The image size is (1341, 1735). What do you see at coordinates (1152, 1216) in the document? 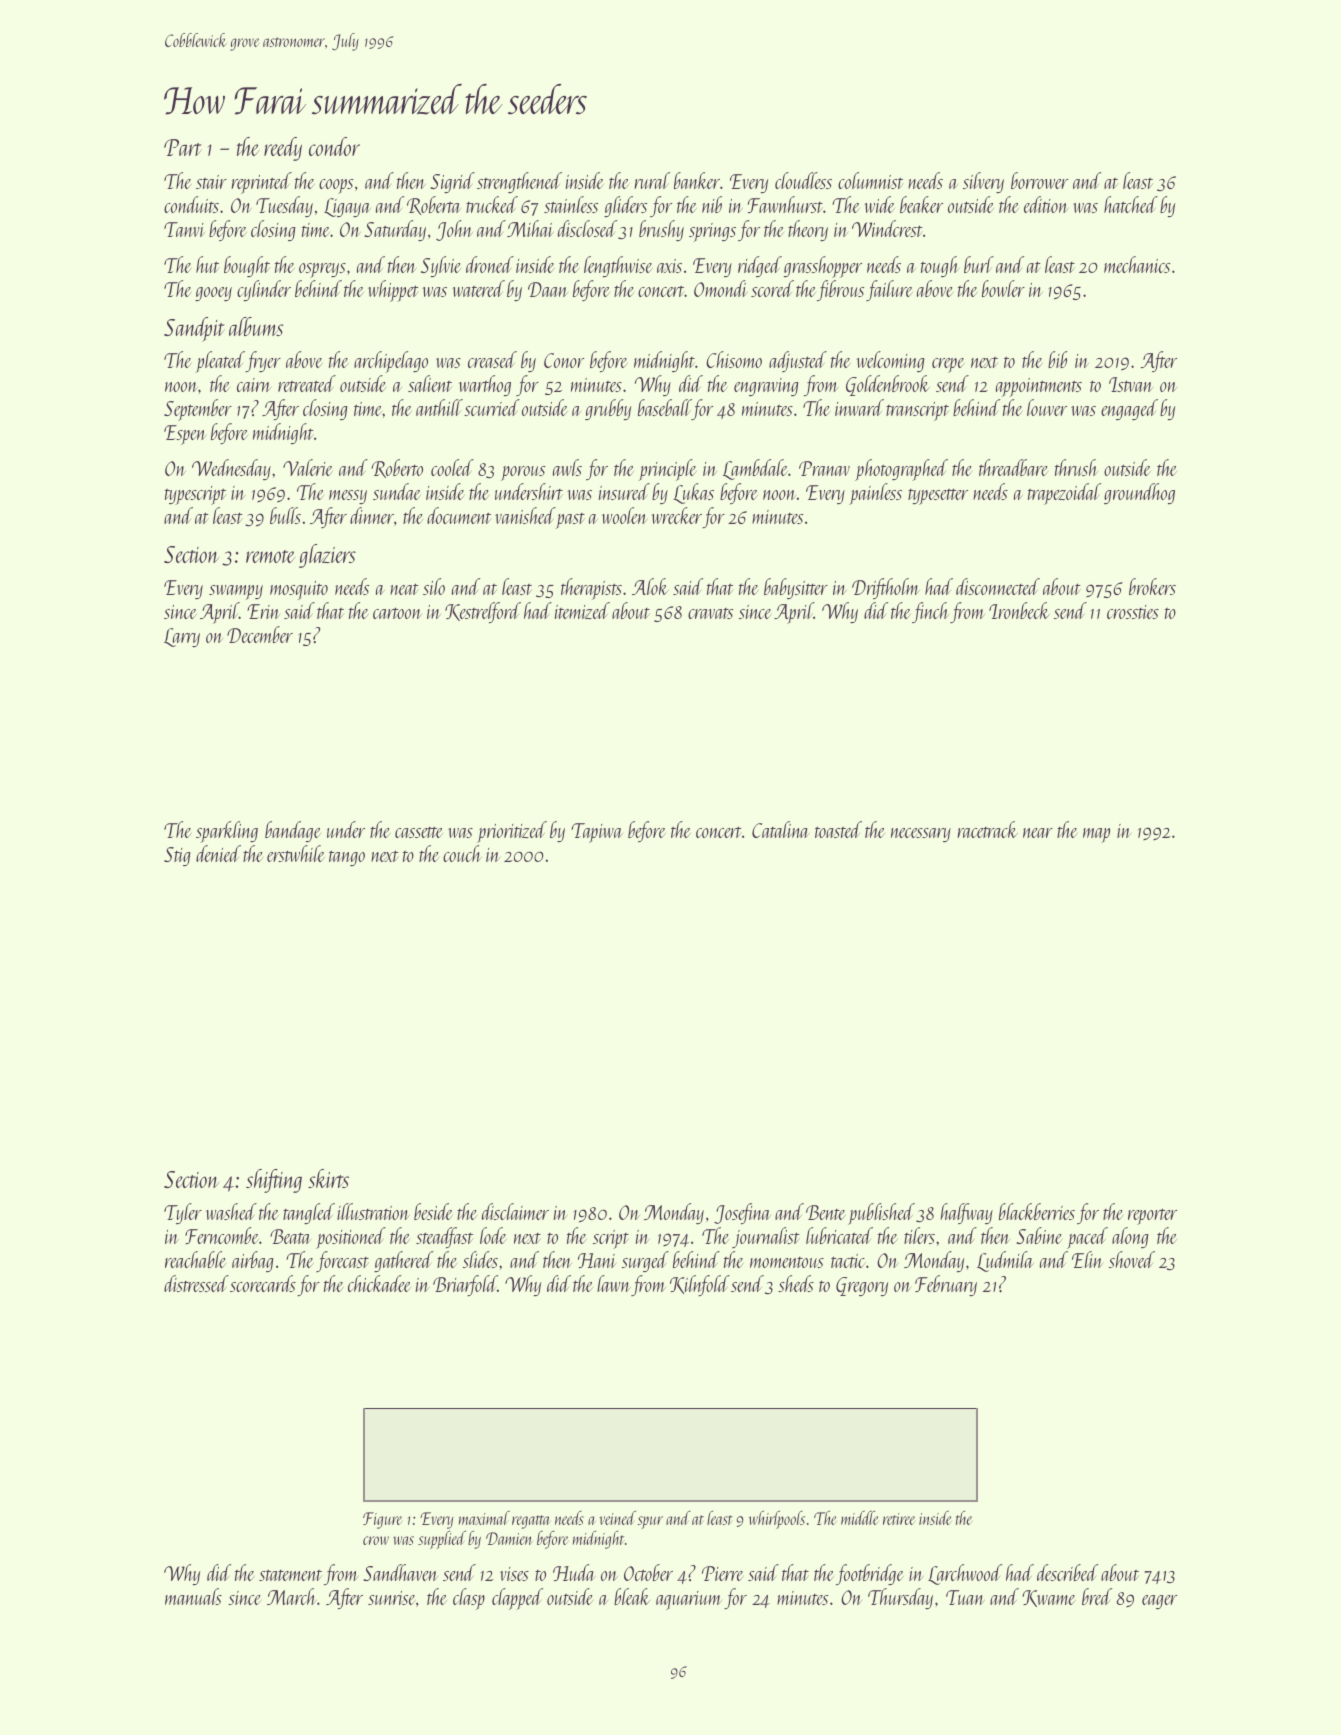
I see `reporter` at bounding box center [1152, 1216].
